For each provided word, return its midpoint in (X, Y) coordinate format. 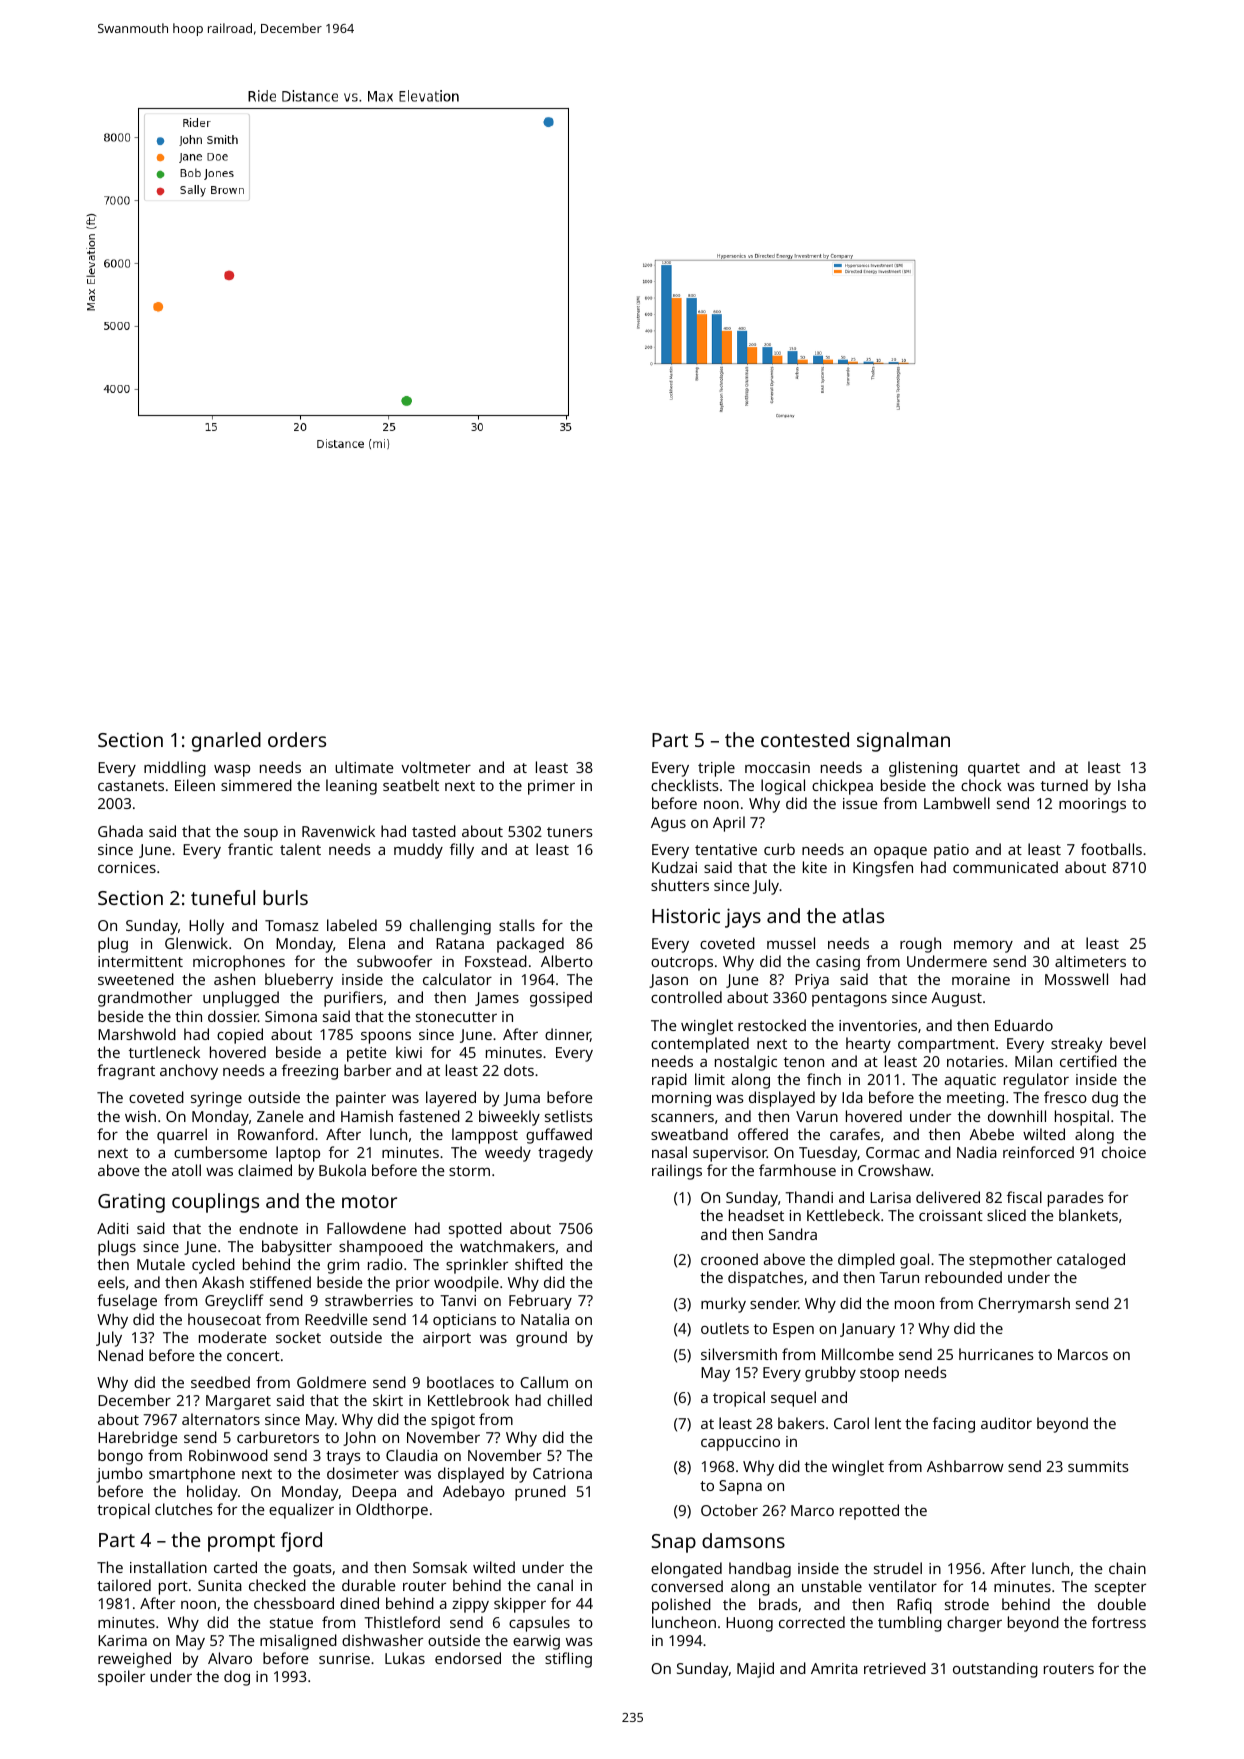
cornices (127, 867)
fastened (429, 1116)
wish (140, 1116)
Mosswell (1076, 979)
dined (359, 1603)
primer (551, 787)
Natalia (545, 1319)
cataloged (1091, 1261)
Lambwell (957, 803)
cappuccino (740, 1443)
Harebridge (138, 1439)
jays (743, 918)
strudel (898, 1568)
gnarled (226, 742)
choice (1124, 1152)
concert (253, 1356)
